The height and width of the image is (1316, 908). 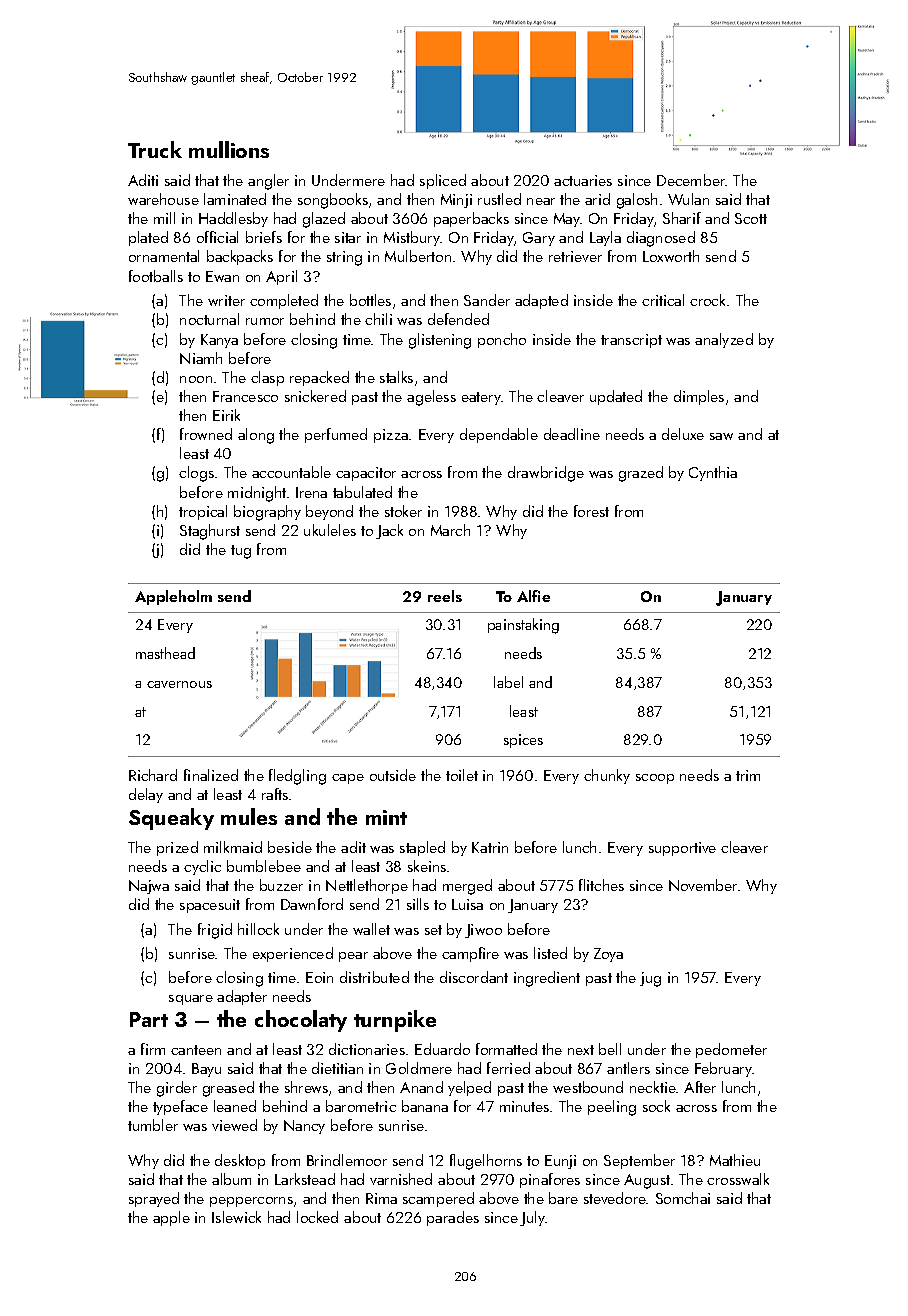 I want to click on actuaries, so click(x=583, y=180).
